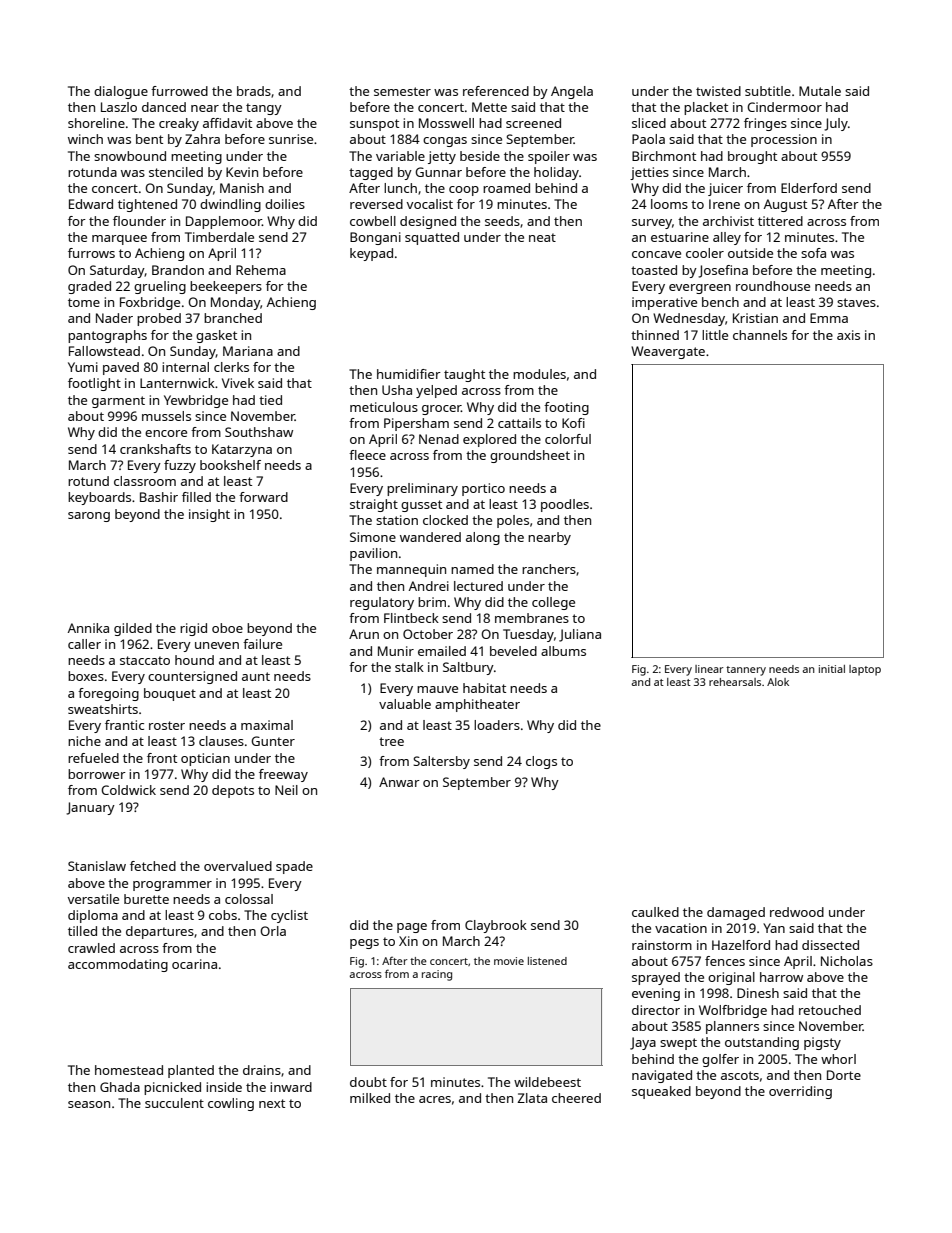  What do you see at coordinates (519, 423) in the document?
I see `cattails` at bounding box center [519, 423].
